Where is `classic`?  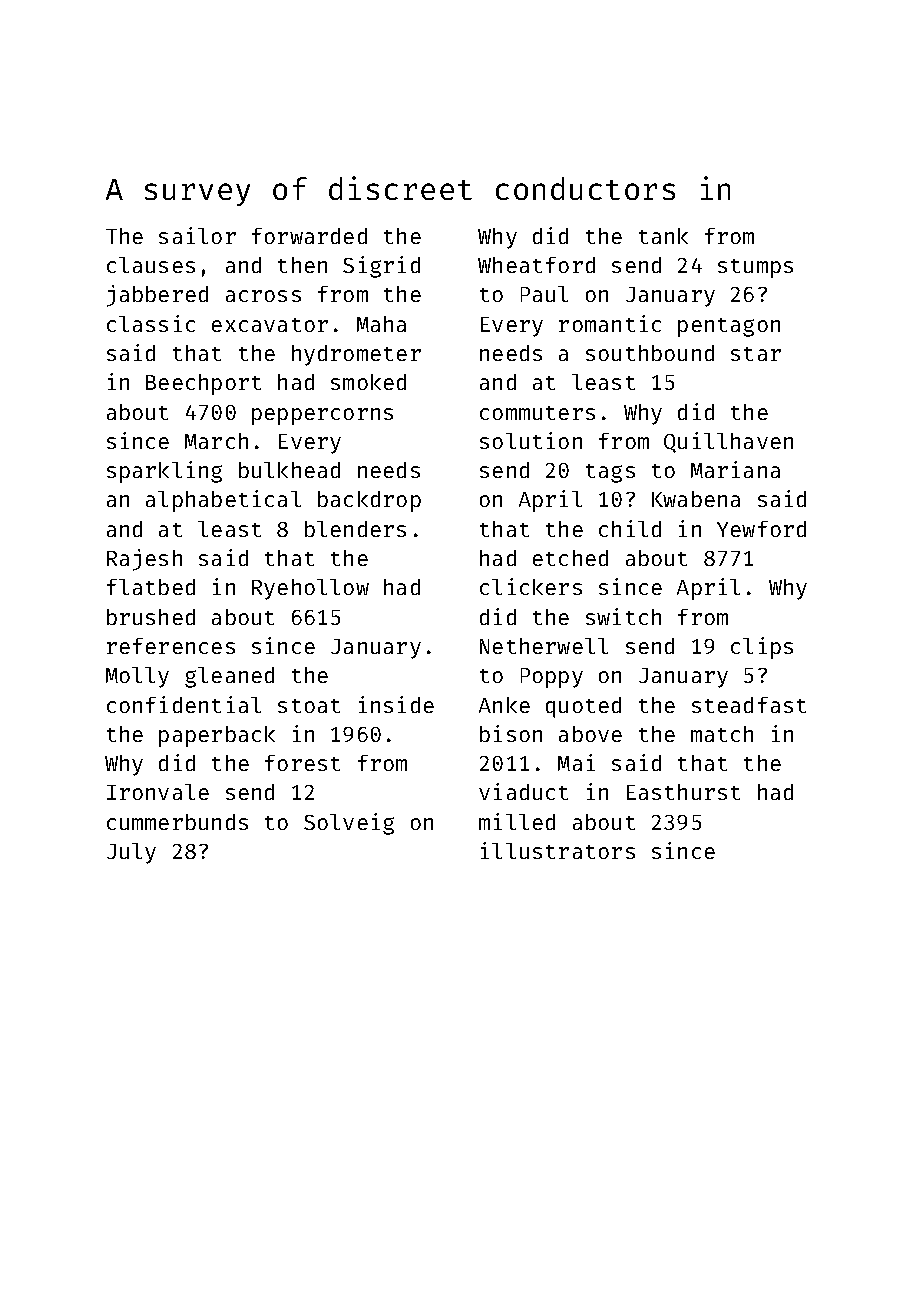 classic is located at coordinates (151, 323).
